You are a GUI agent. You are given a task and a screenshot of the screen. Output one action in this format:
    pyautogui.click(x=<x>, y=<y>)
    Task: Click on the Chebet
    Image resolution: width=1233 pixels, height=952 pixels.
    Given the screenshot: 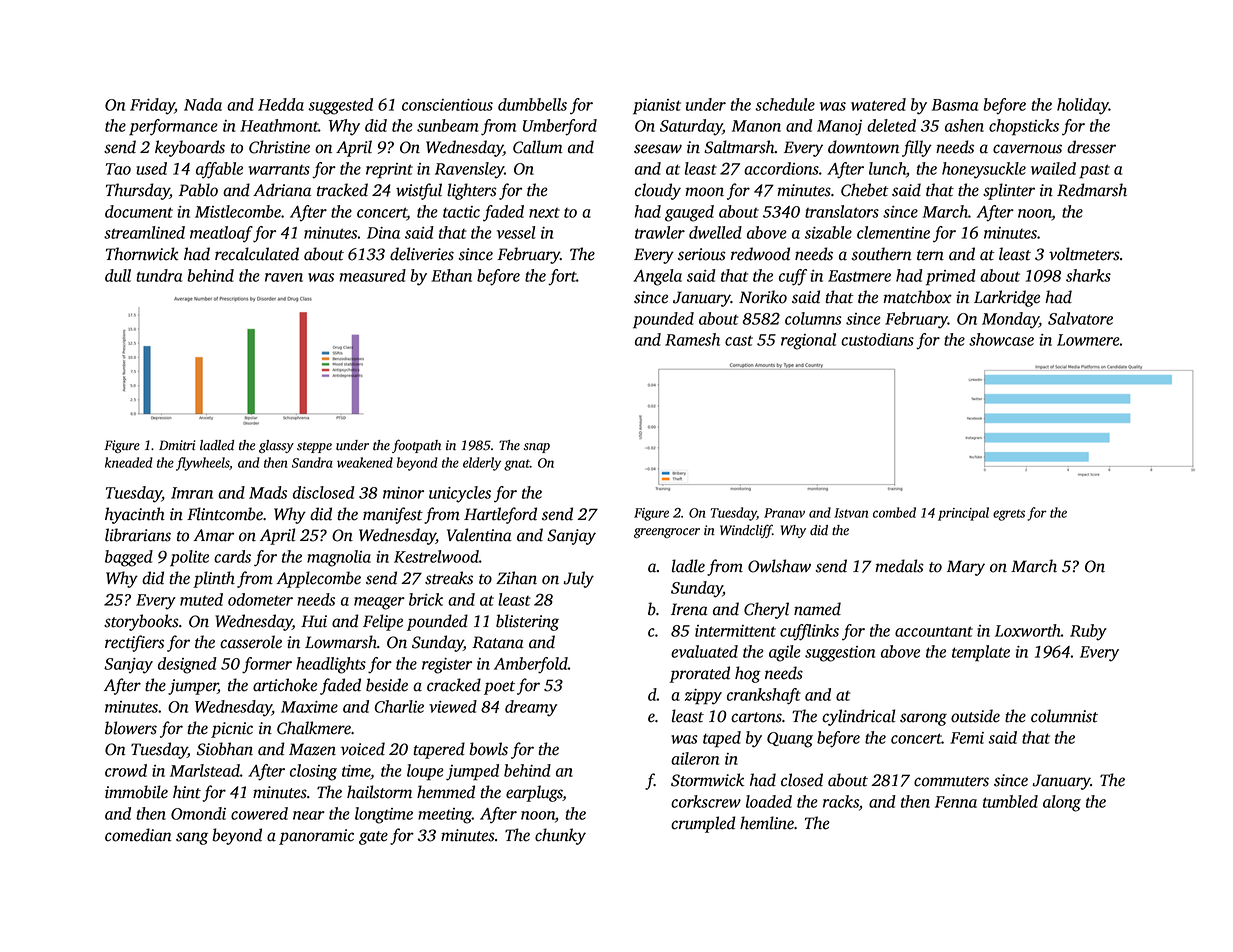 What is the action you would take?
    pyautogui.click(x=865, y=190)
